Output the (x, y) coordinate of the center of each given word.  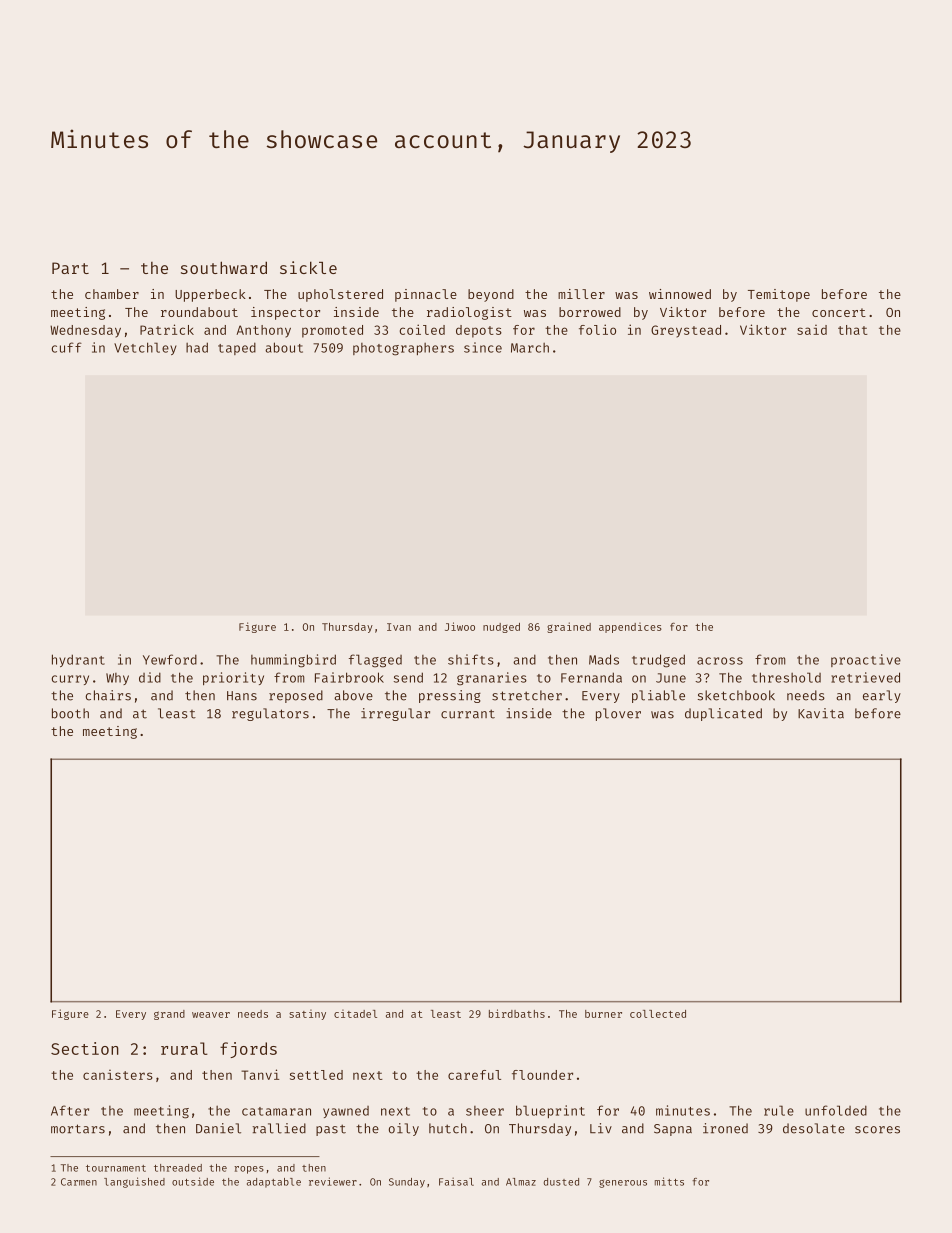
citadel (355, 1013)
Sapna (673, 1130)
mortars (78, 1129)
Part (70, 268)
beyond (491, 295)
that (853, 330)
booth (70, 713)
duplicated (723, 714)
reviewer (333, 1181)
